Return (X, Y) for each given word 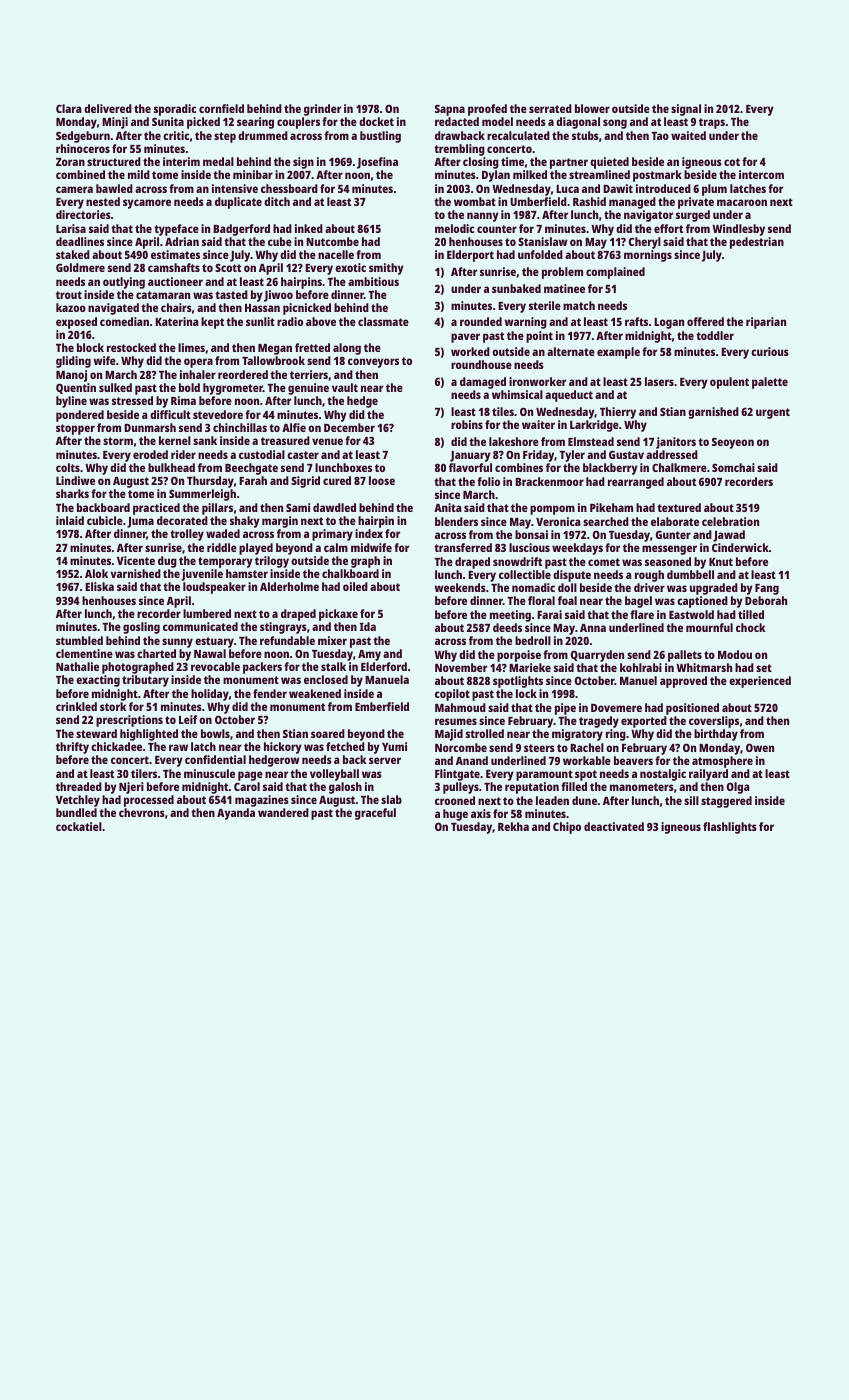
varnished (136, 573)
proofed (487, 110)
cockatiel (79, 826)
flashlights (730, 828)
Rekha (513, 826)
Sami (298, 507)
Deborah (766, 600)
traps (712, 123)
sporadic (175, 110)
